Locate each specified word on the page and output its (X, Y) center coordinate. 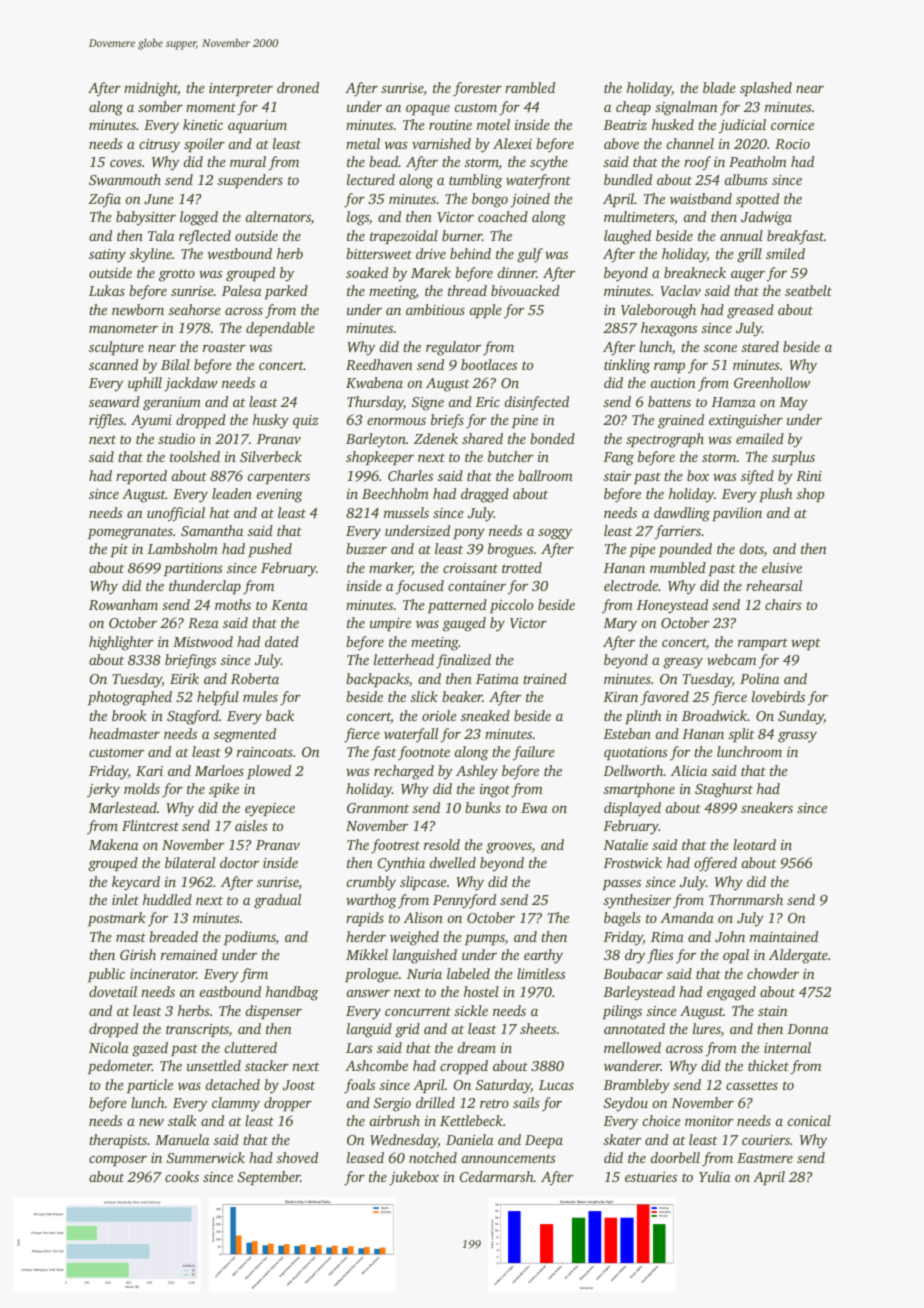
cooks (182, 1176)
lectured (371, 179)
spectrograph (665, 440)
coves (126, 163)
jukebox (414, 1178)
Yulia (714, 1176)
